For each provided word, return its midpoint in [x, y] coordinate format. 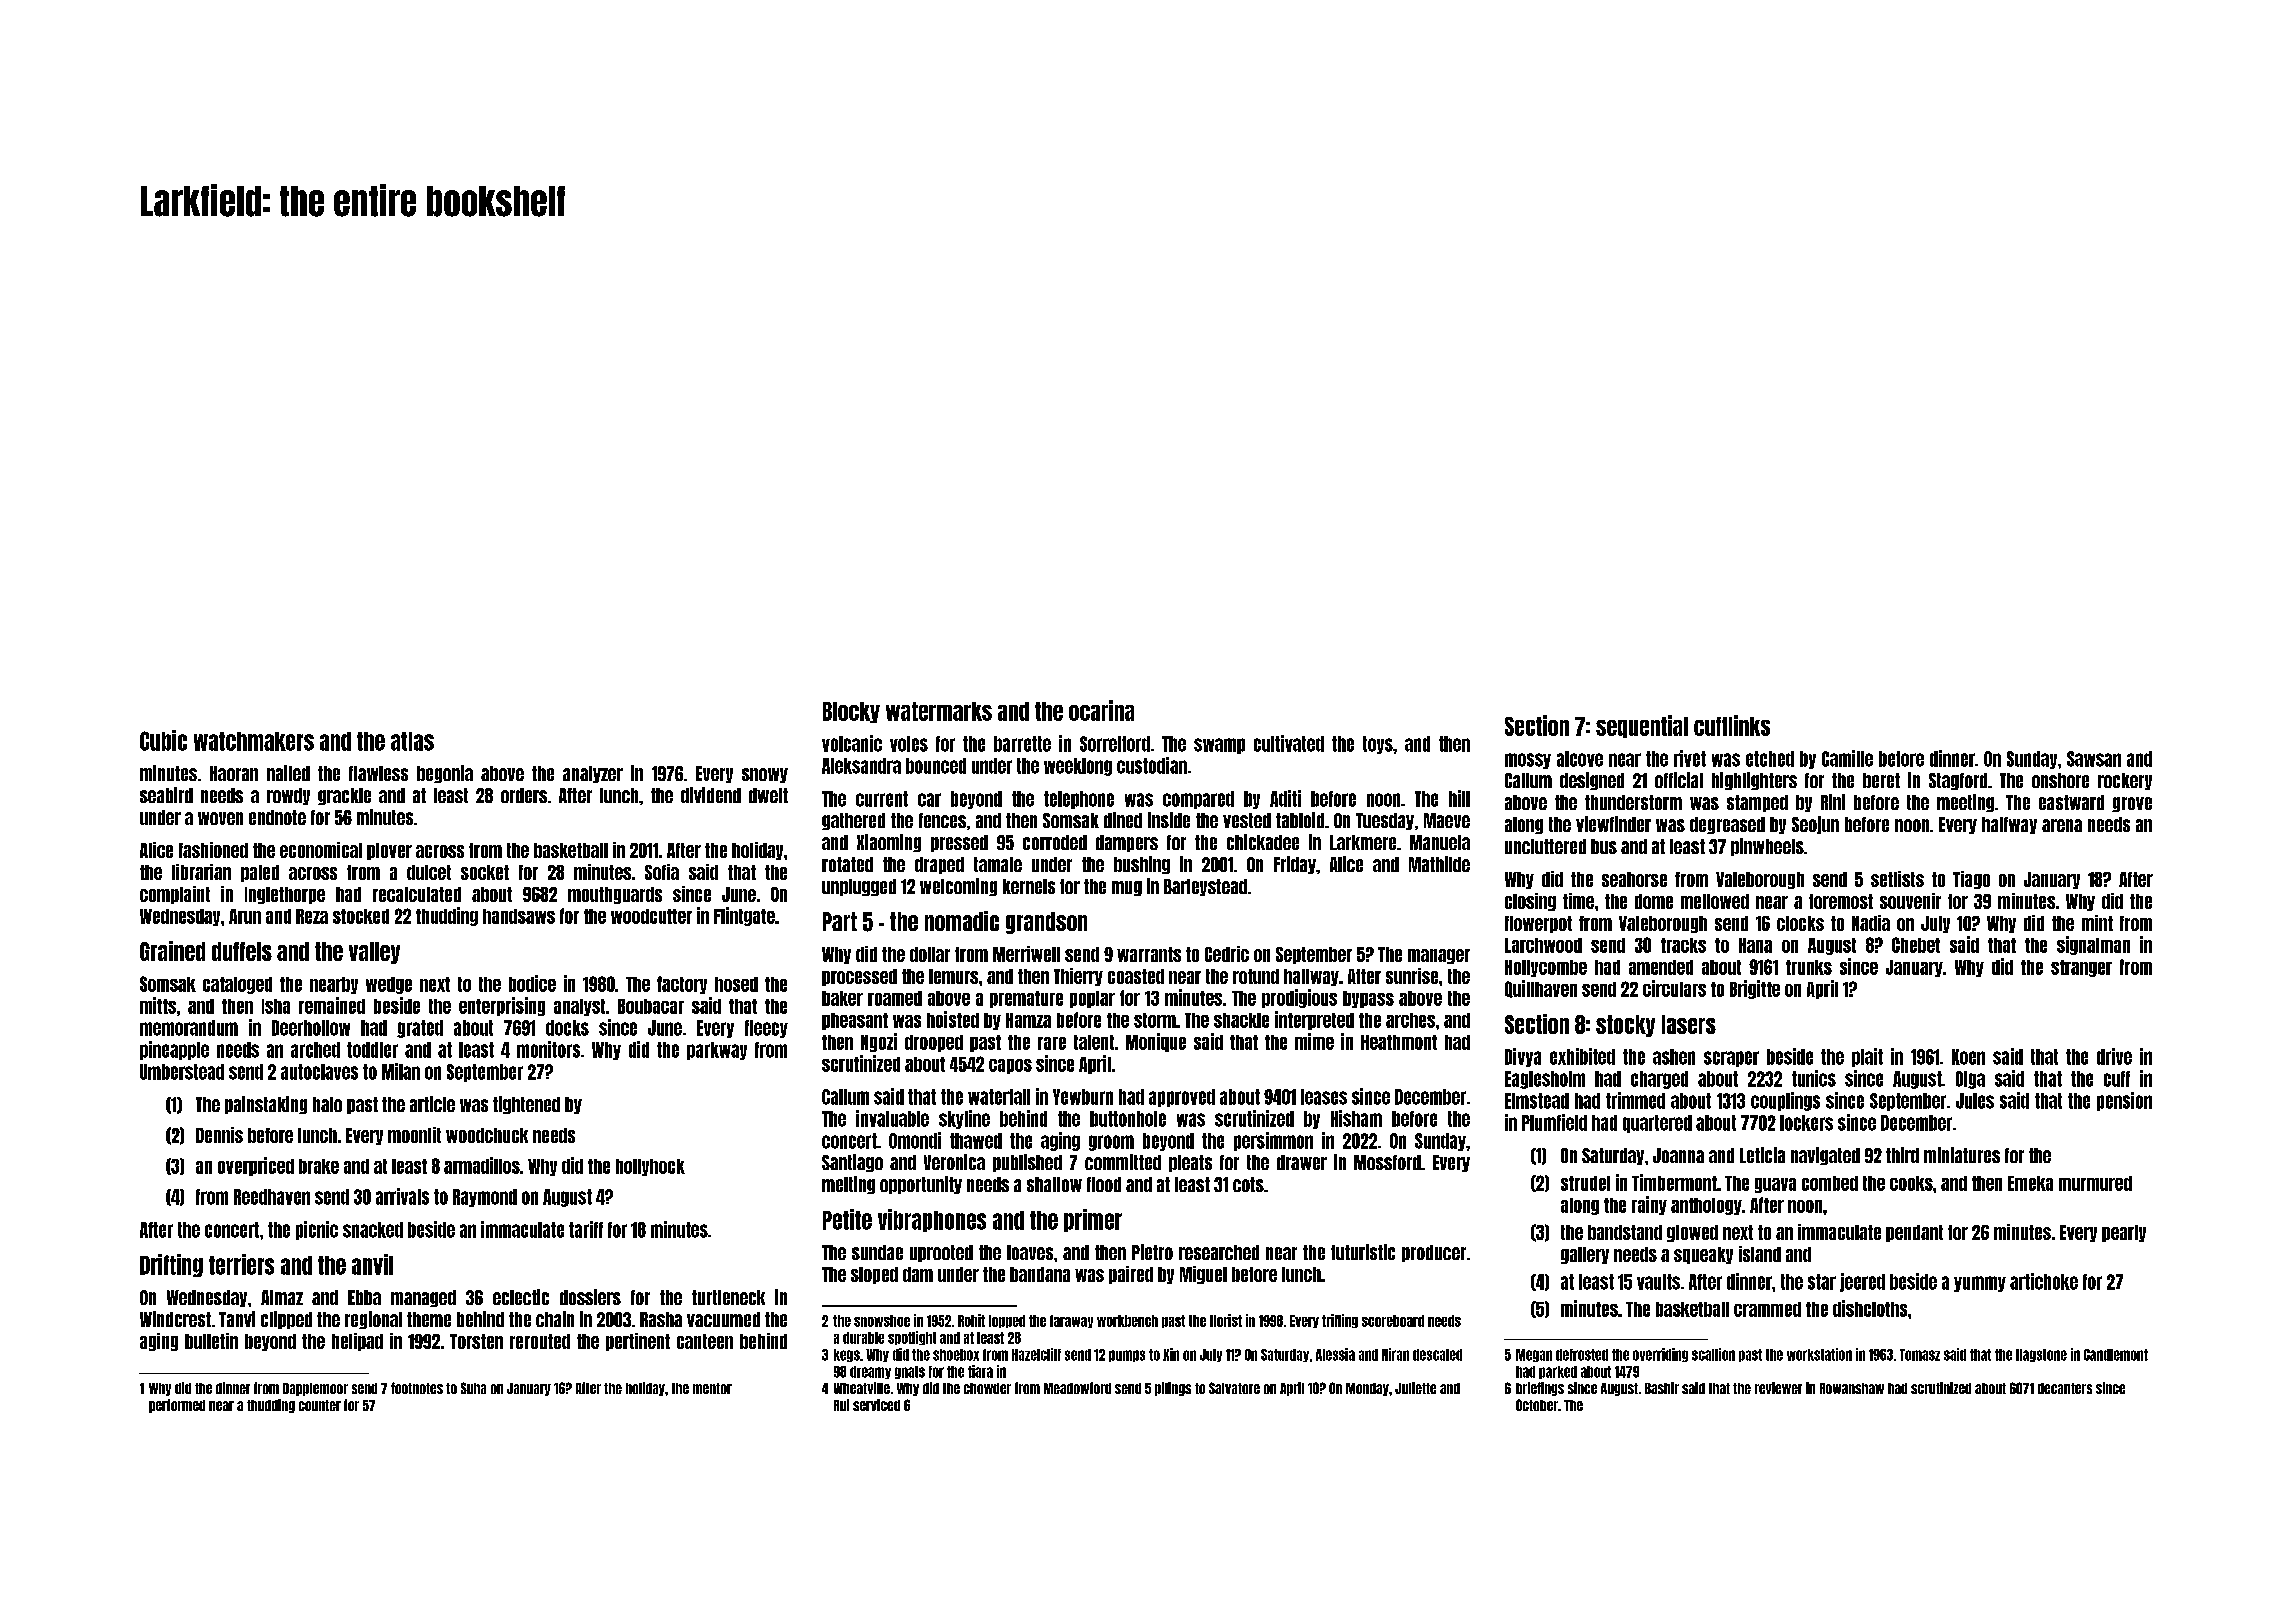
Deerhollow [311, 1028]
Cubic [163, 740]
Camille [1847, 758]
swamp [1219, 746]
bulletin [211, 1341]
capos [1010, 1066]
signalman [2093, 945]
